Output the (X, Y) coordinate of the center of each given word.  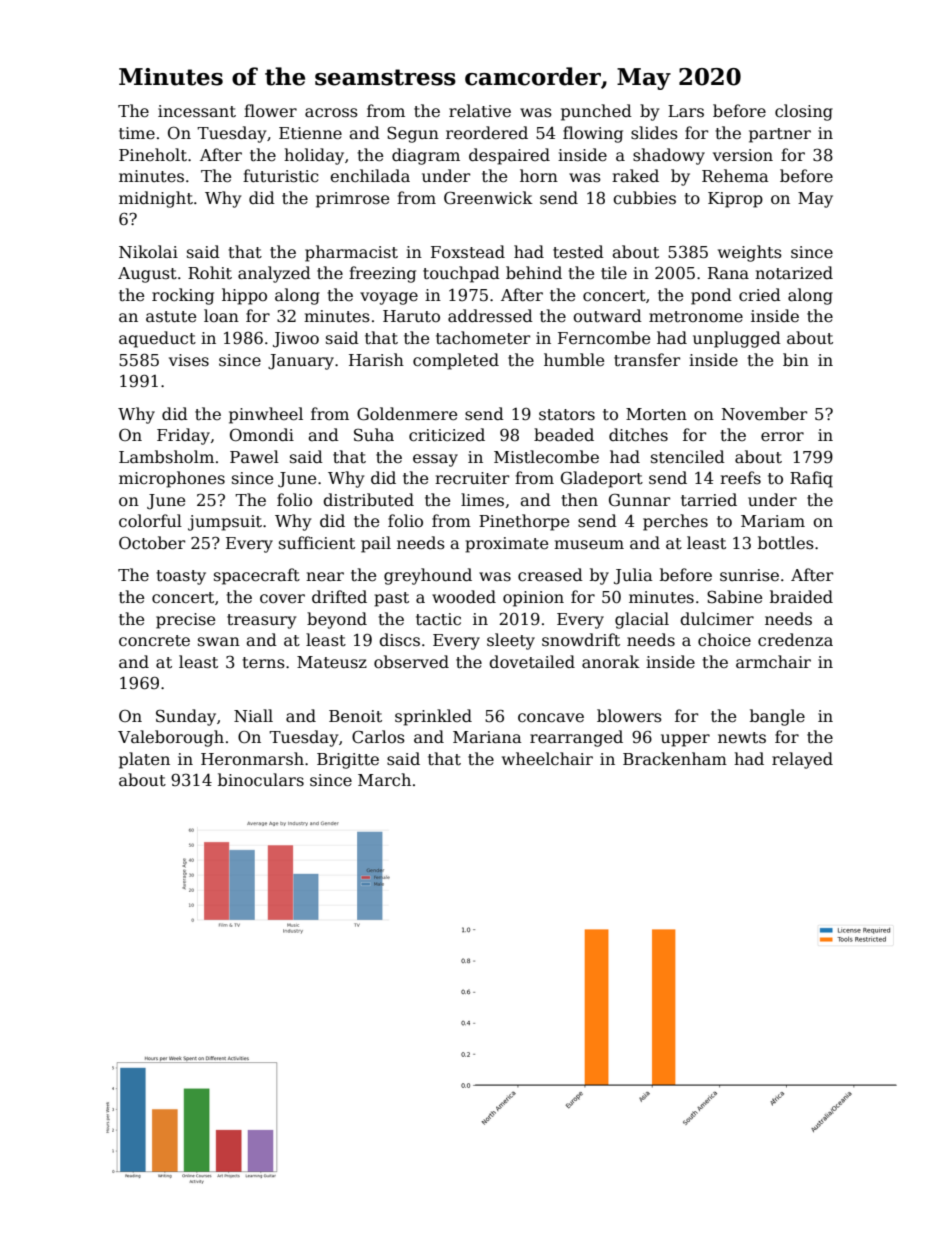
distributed (368, 500)
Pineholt (153, 155)
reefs (740, 478)
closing (804, 112)
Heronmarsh (252, 759)
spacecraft (257, 576)
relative (480, 111)
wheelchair (547, 759)
